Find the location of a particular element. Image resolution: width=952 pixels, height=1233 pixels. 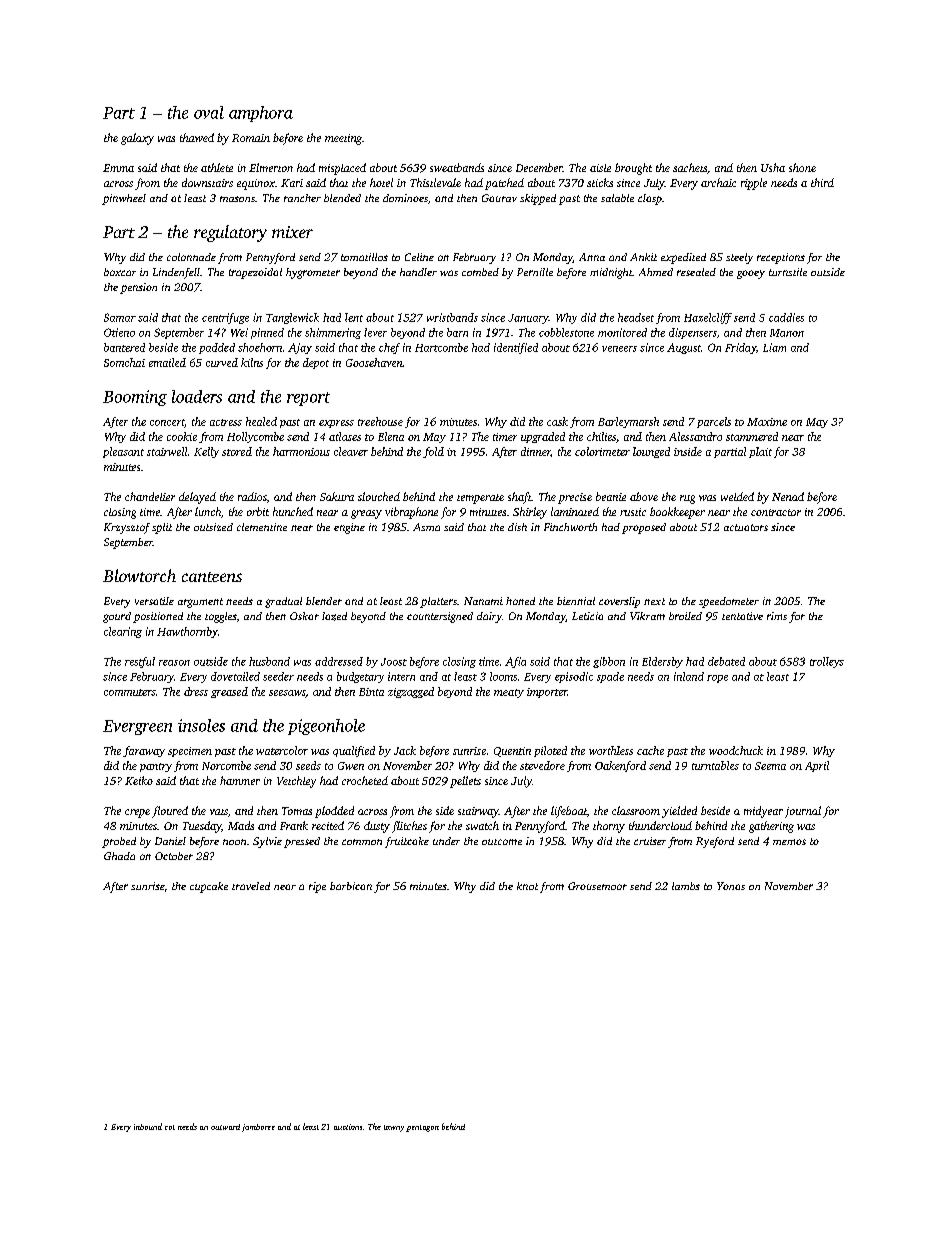

barbican is located at coordinates (351, 886).
